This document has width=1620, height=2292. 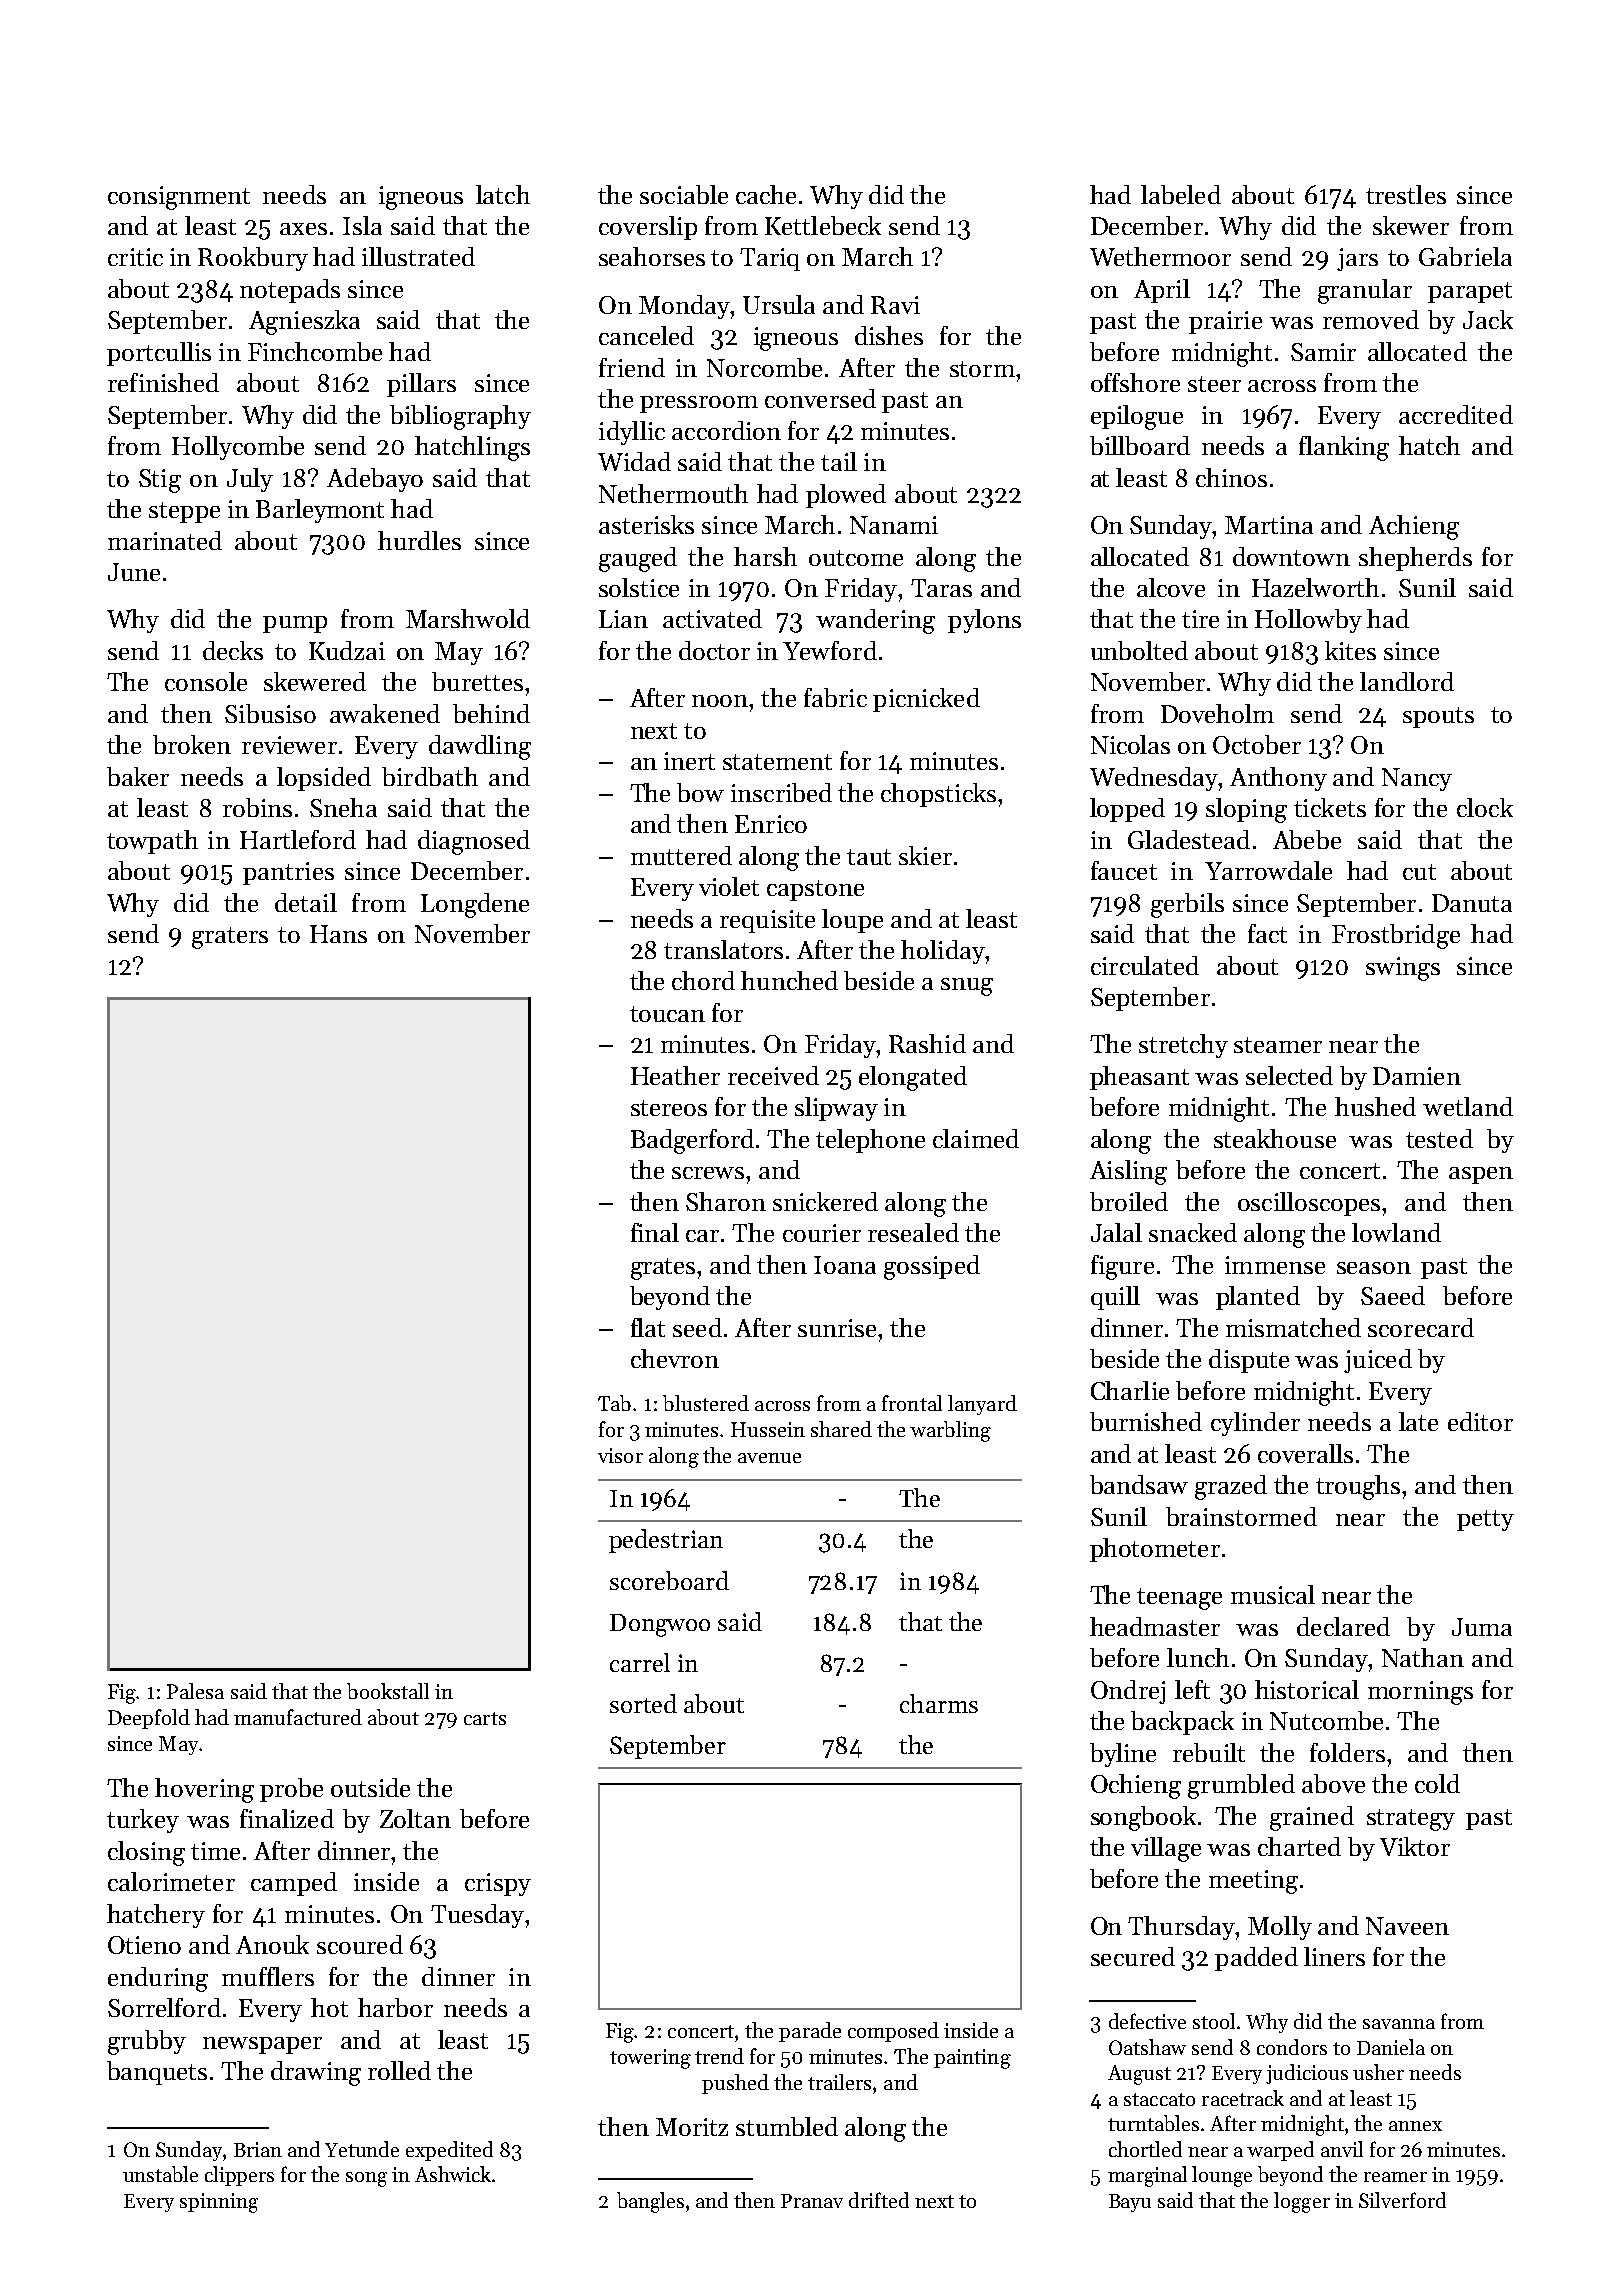 I want to click on latch, so click(x=503, y=194).
